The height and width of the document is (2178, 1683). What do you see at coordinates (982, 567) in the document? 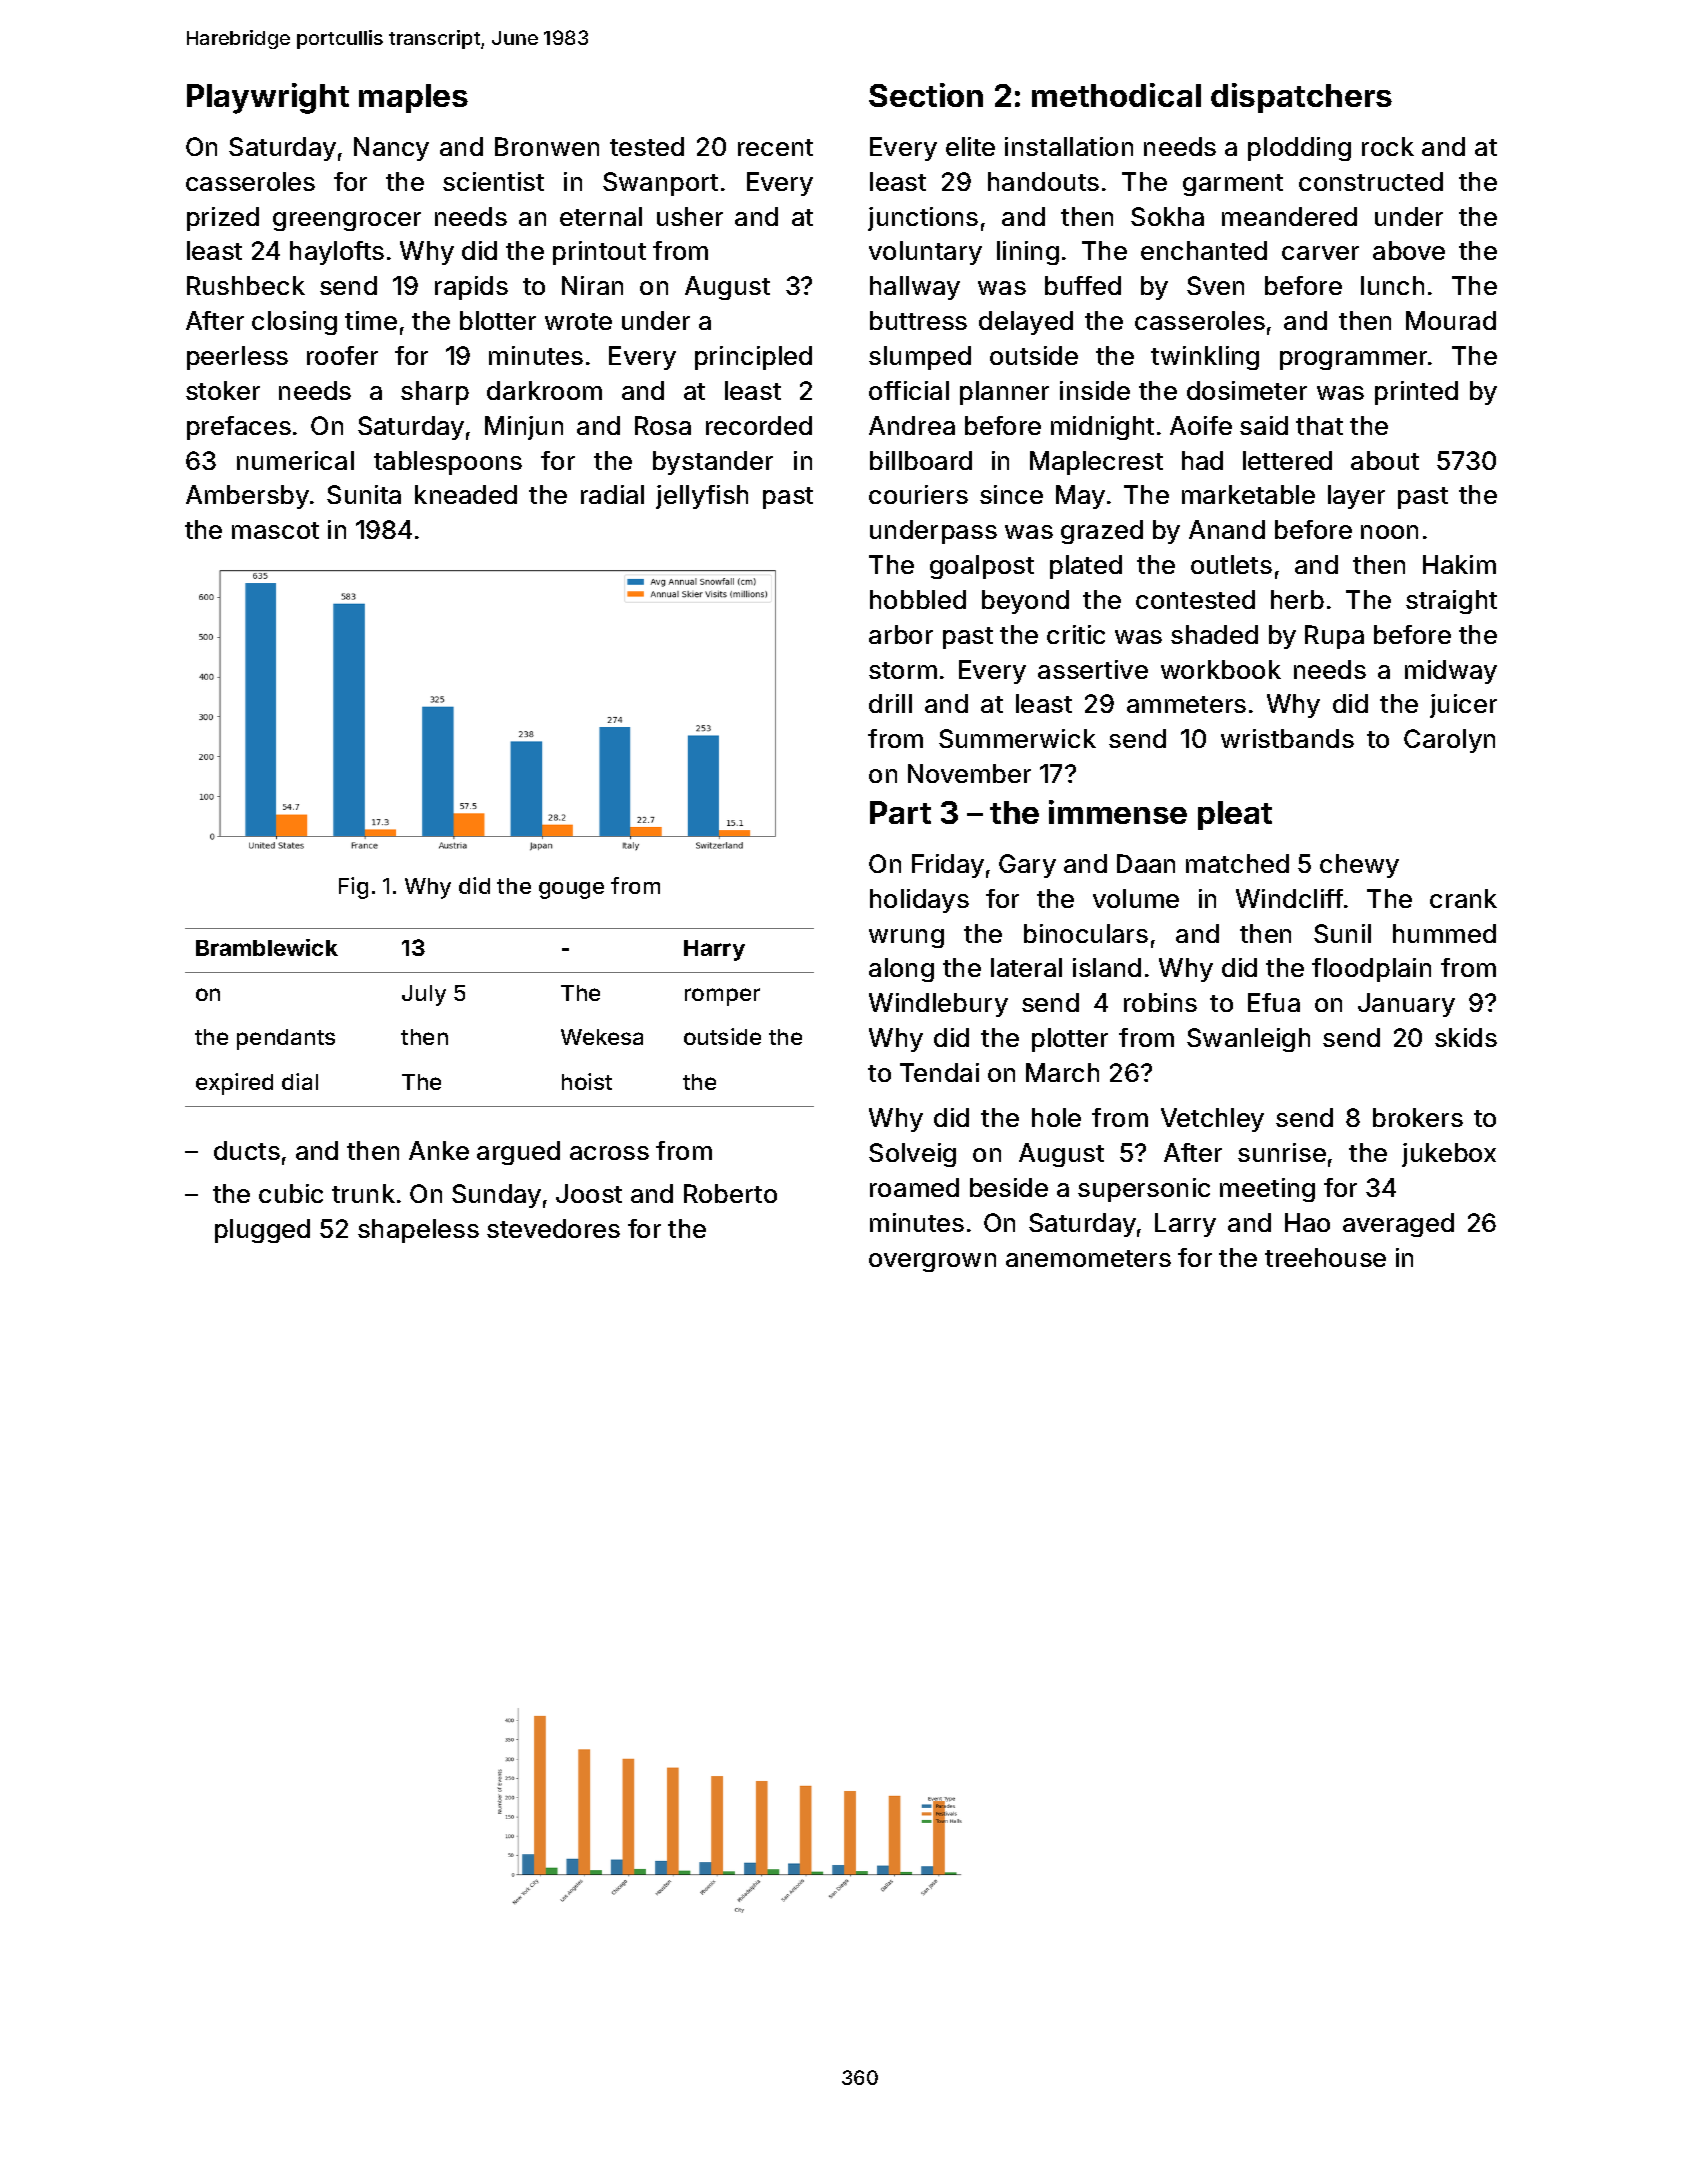
I see `goalpost` at bounding box center [982, 567].
